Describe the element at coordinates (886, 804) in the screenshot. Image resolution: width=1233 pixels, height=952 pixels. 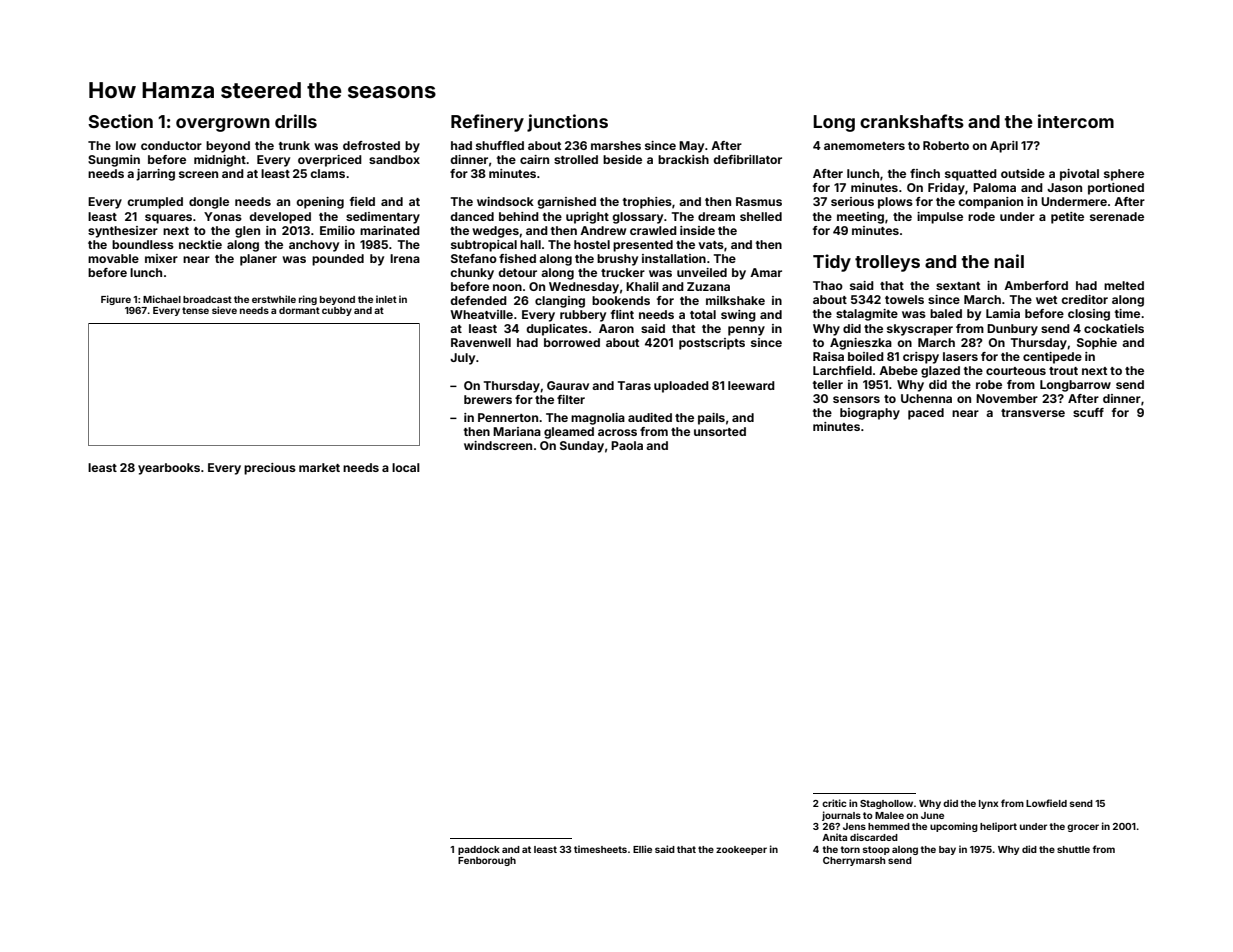
I see `Staghollow` at that location.
